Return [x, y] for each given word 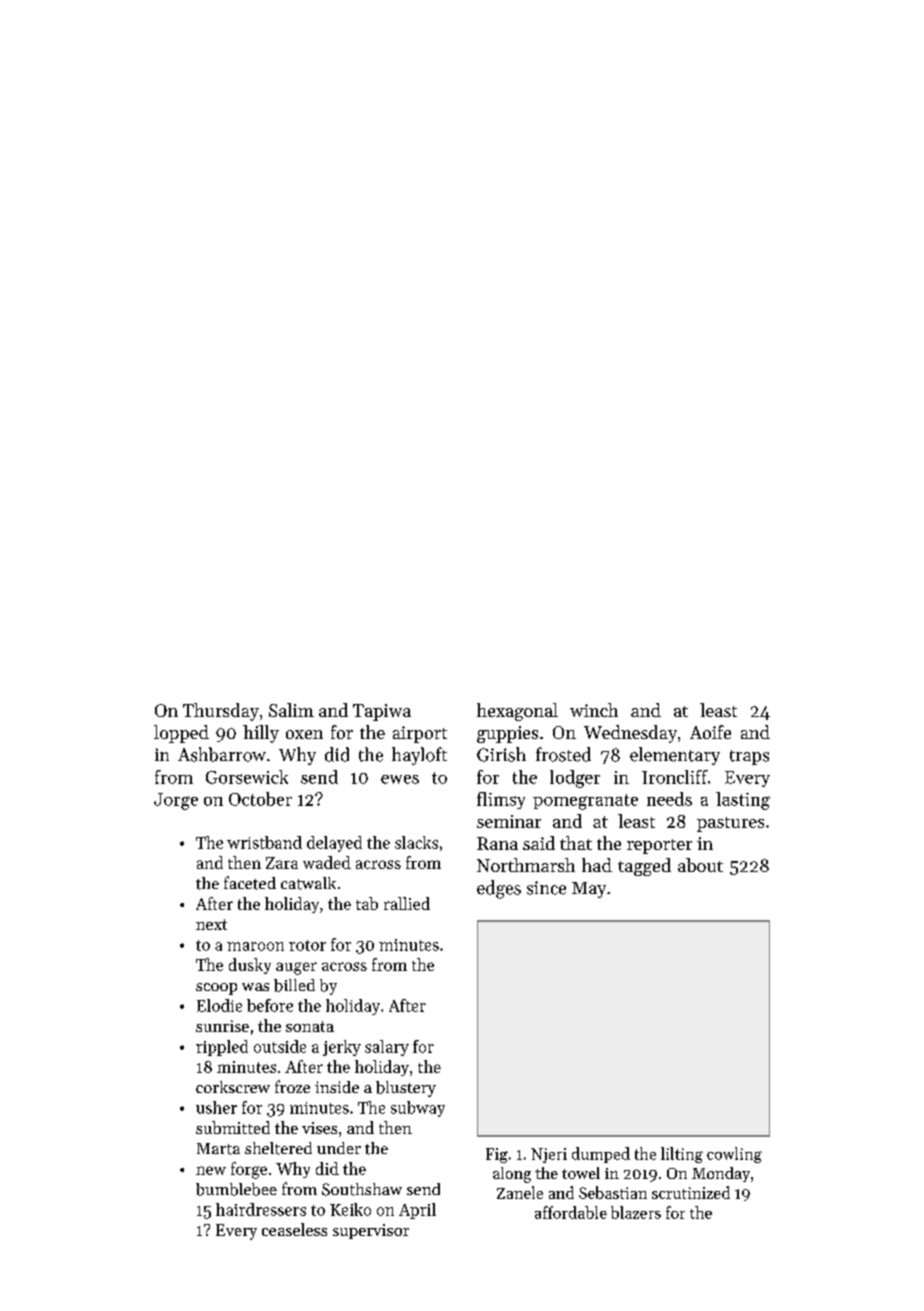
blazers [636, 1212]
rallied [407, 903]
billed [294, 985]
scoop [216, 989]
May [589, 890]
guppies [507, 734]
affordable [571, 1212]
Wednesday [630, 734]
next [211, 924]
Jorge [176, 801]
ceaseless [294, 1229]
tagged [644, 867]
